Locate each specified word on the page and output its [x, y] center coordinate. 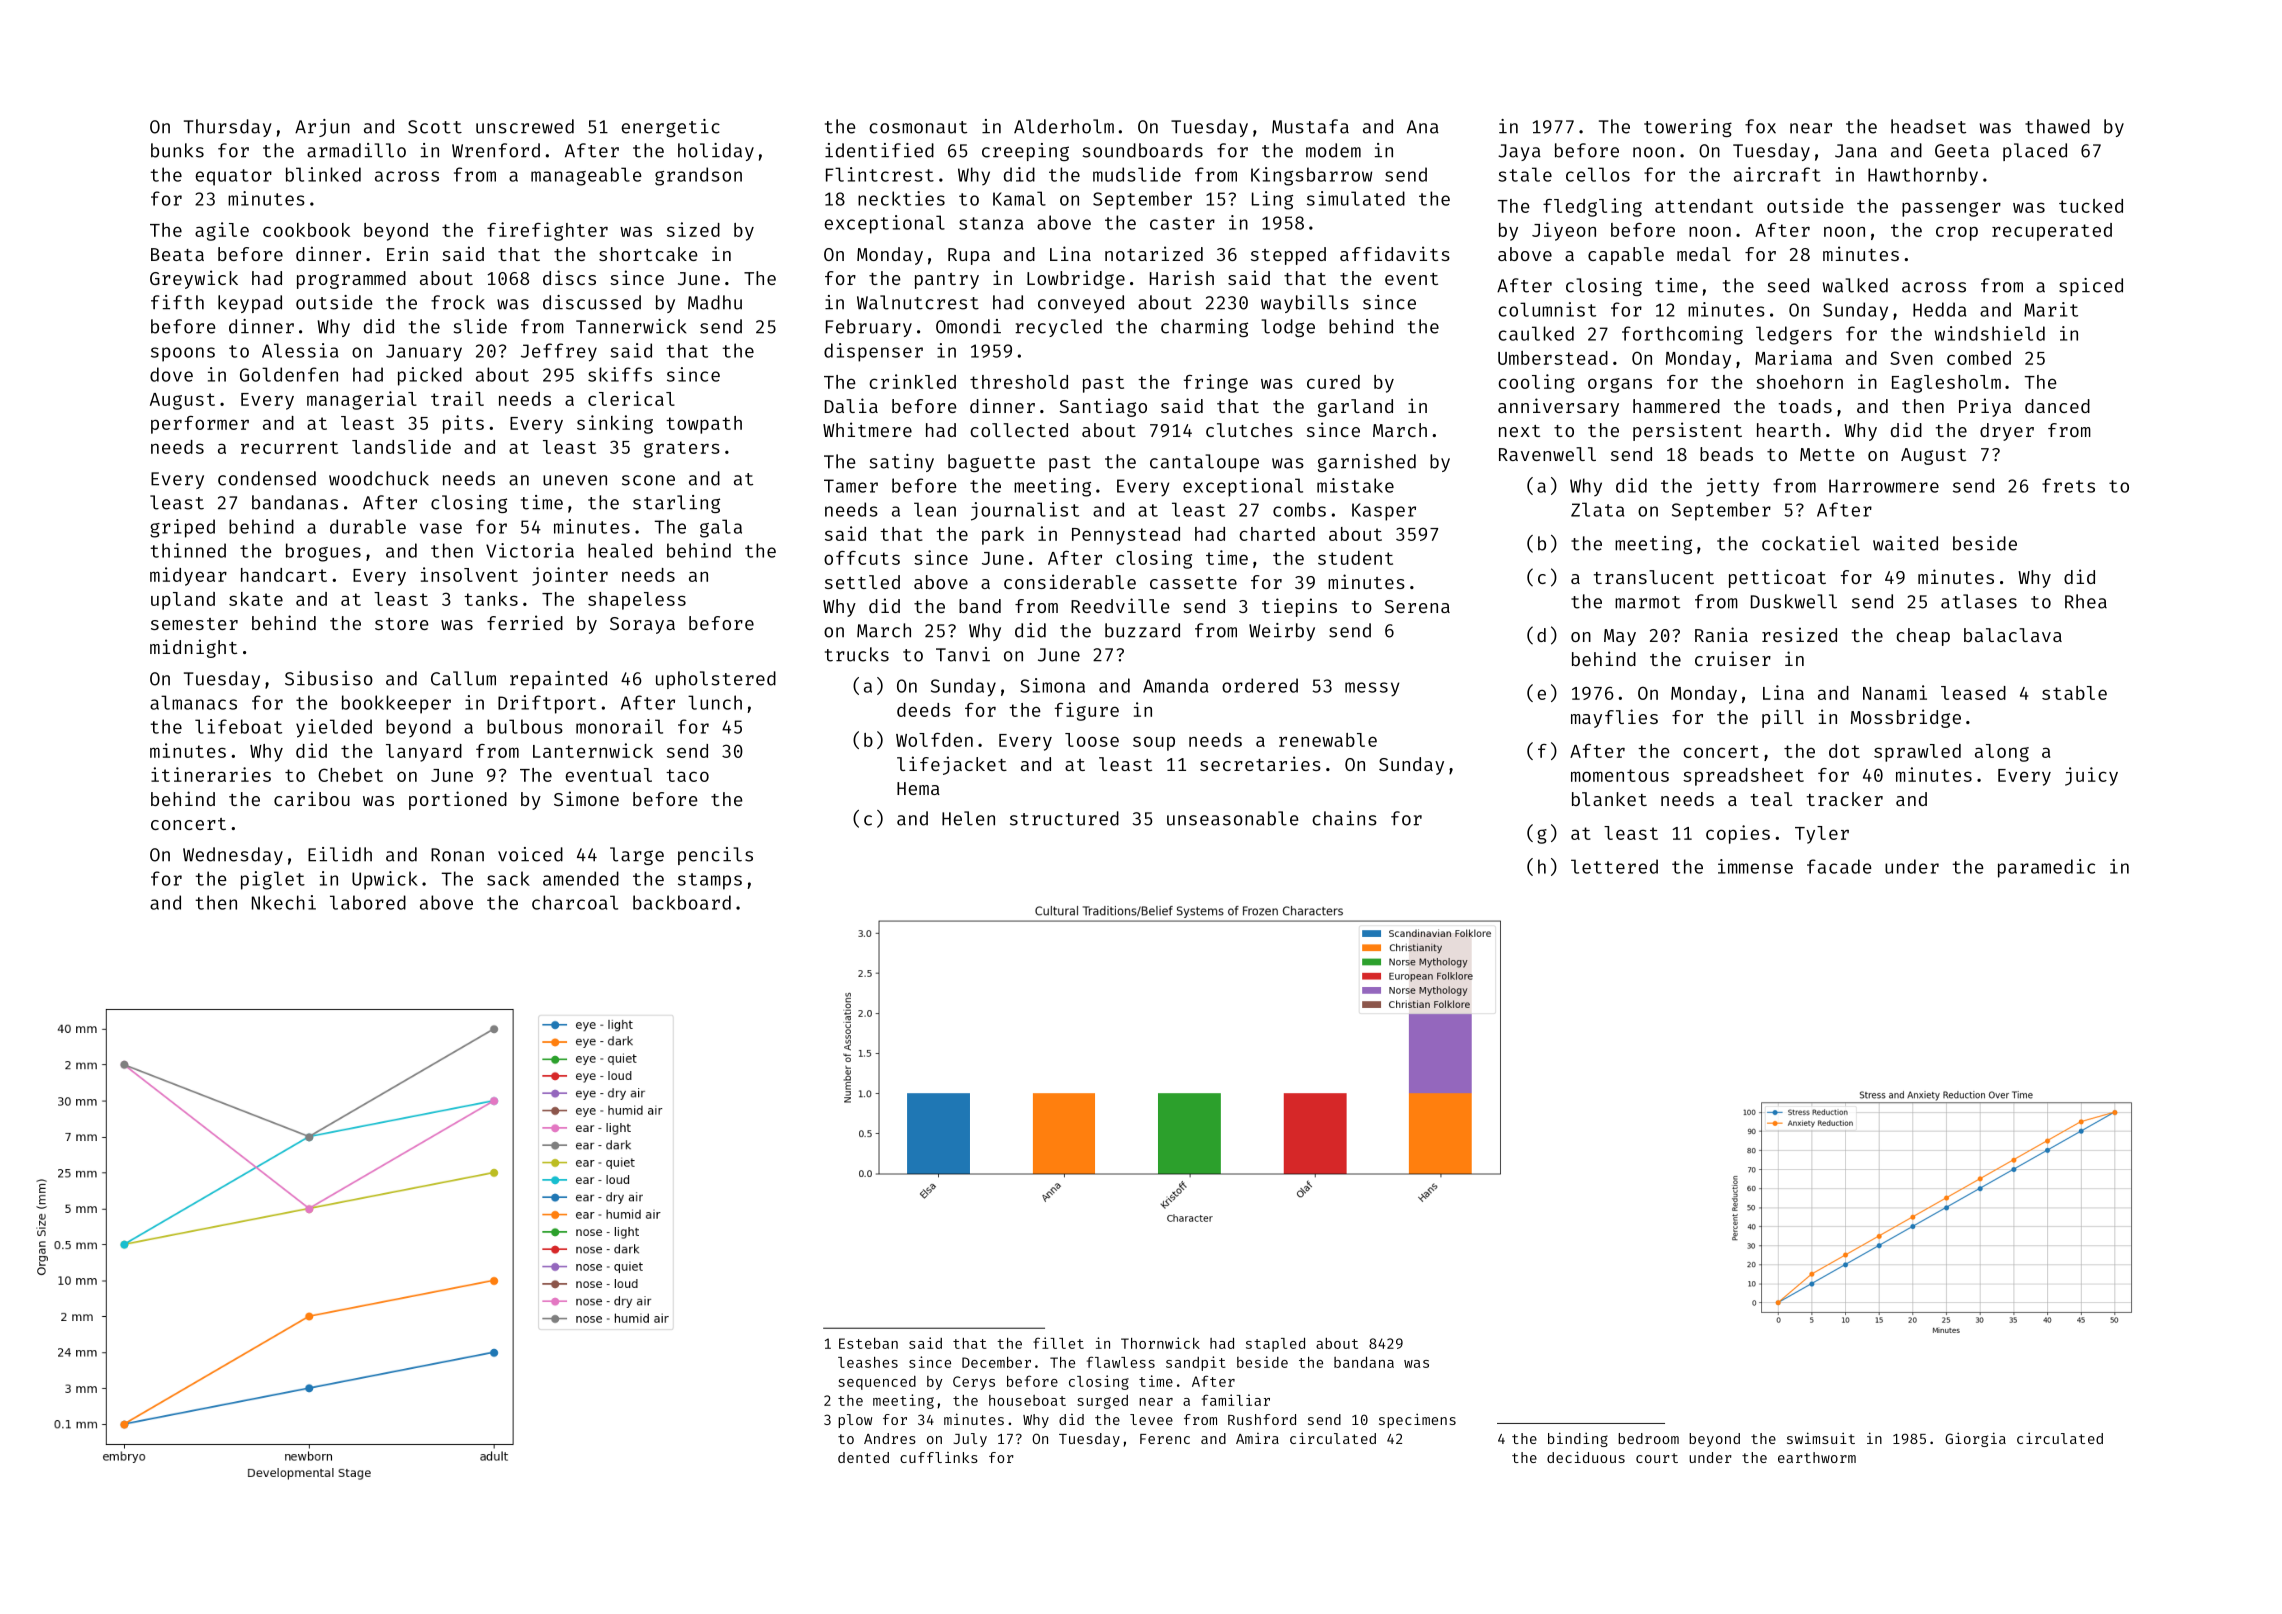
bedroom [1648, 1438]
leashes [868, 1362]
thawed [2057, 126]
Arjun [322, 128]
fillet [1058, 1343]
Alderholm [1064, 126]
